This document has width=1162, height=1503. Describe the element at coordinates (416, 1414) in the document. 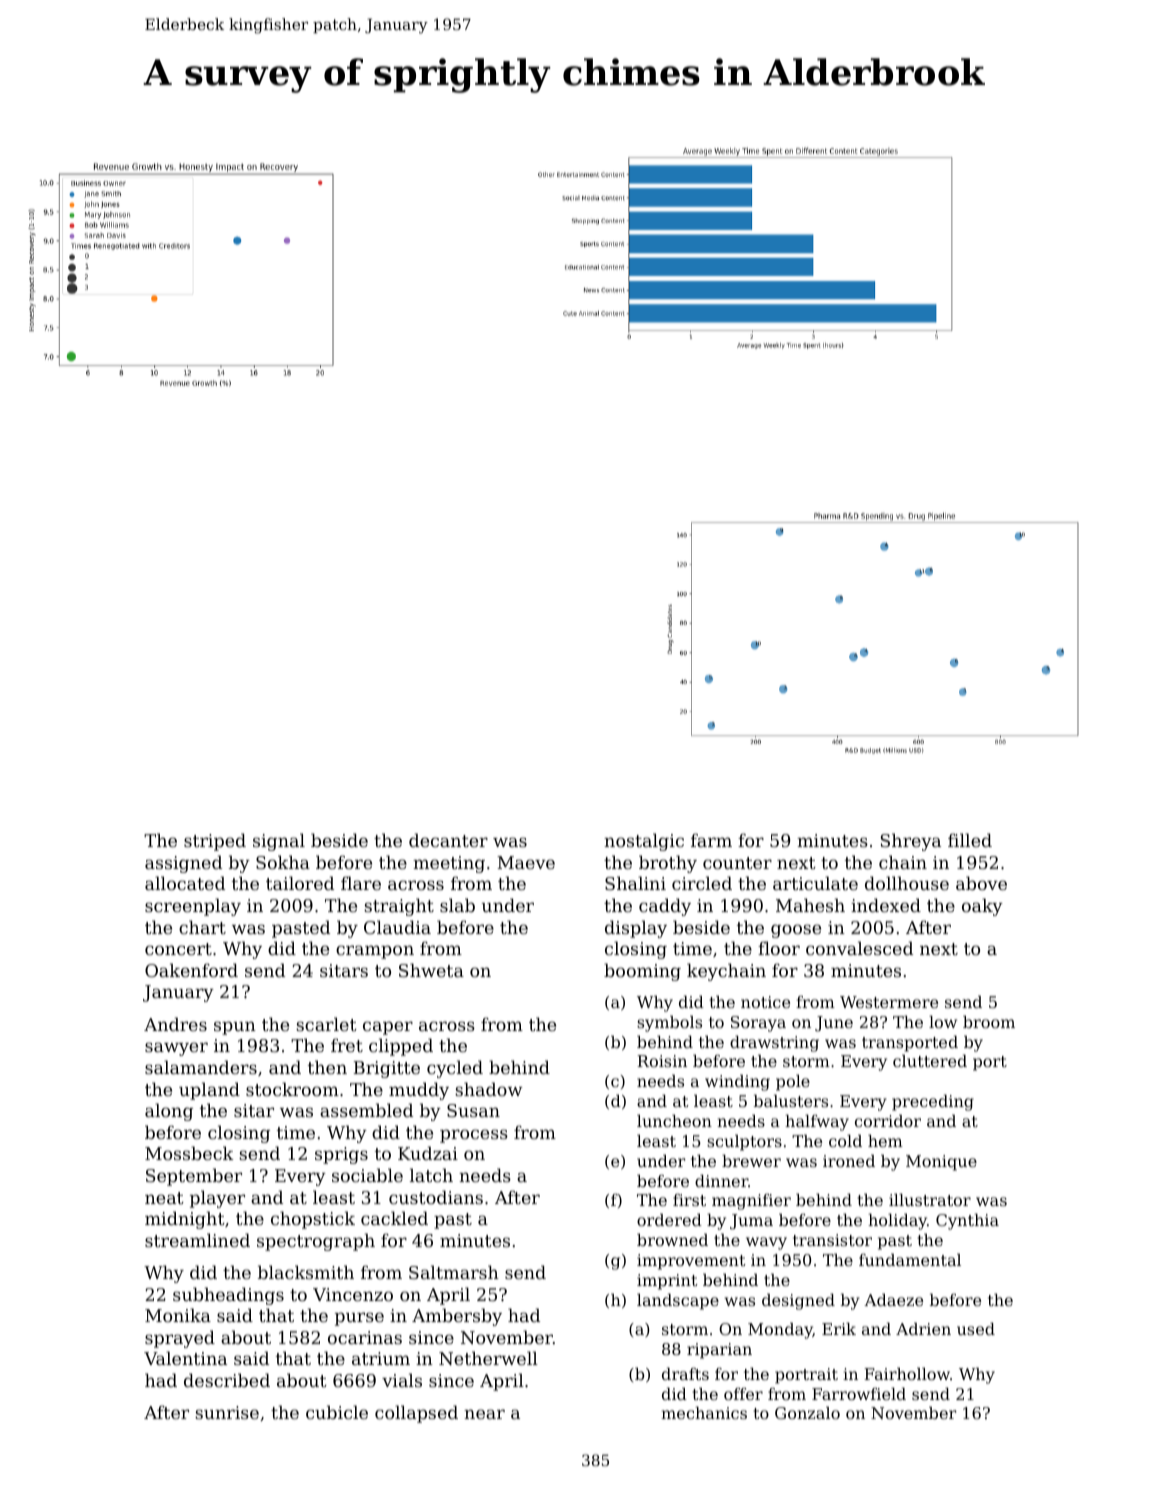

I see `collapsed` at that location.
